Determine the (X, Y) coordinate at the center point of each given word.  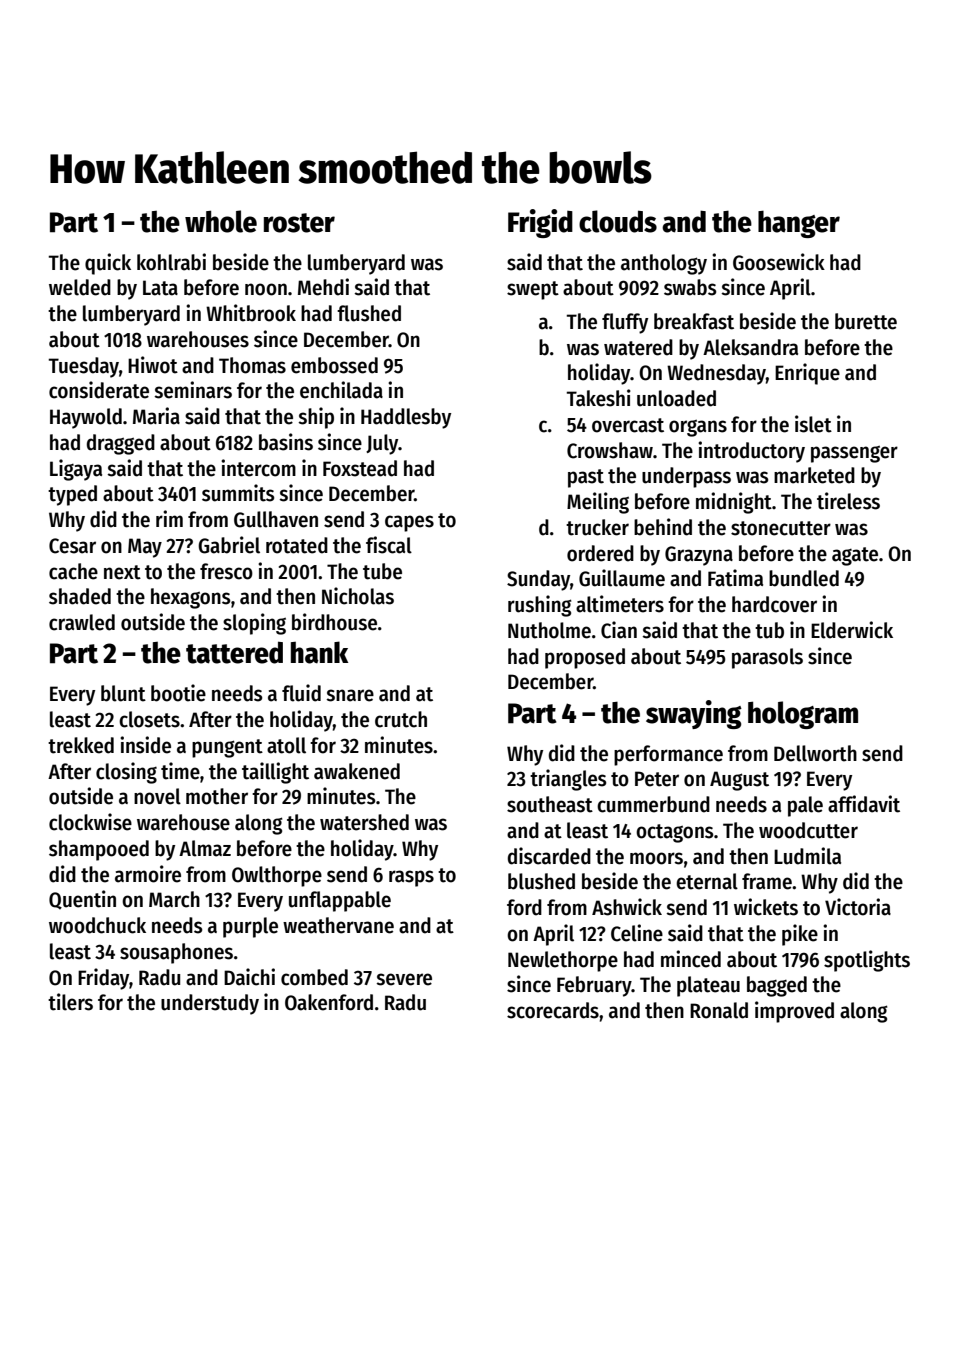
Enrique (807, 374)
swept (533, 290)
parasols (767, 658)
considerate (99, 390)
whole (221, 221)
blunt (123, 693)
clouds (618, 221)
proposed (585, 658)
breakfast (694, 321)
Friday (104, 979)
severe (404, 979)
